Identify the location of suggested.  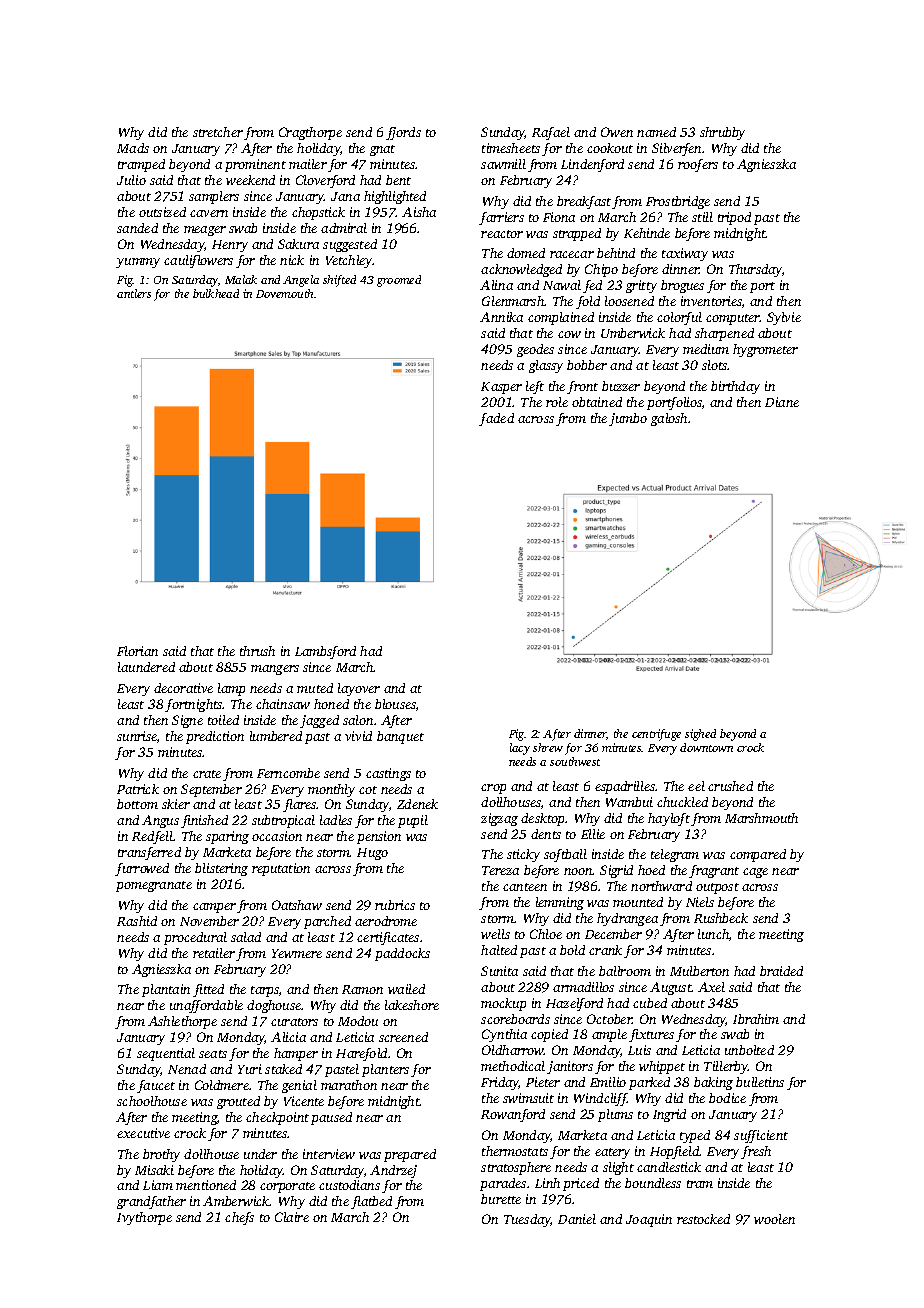
(350, 245).
